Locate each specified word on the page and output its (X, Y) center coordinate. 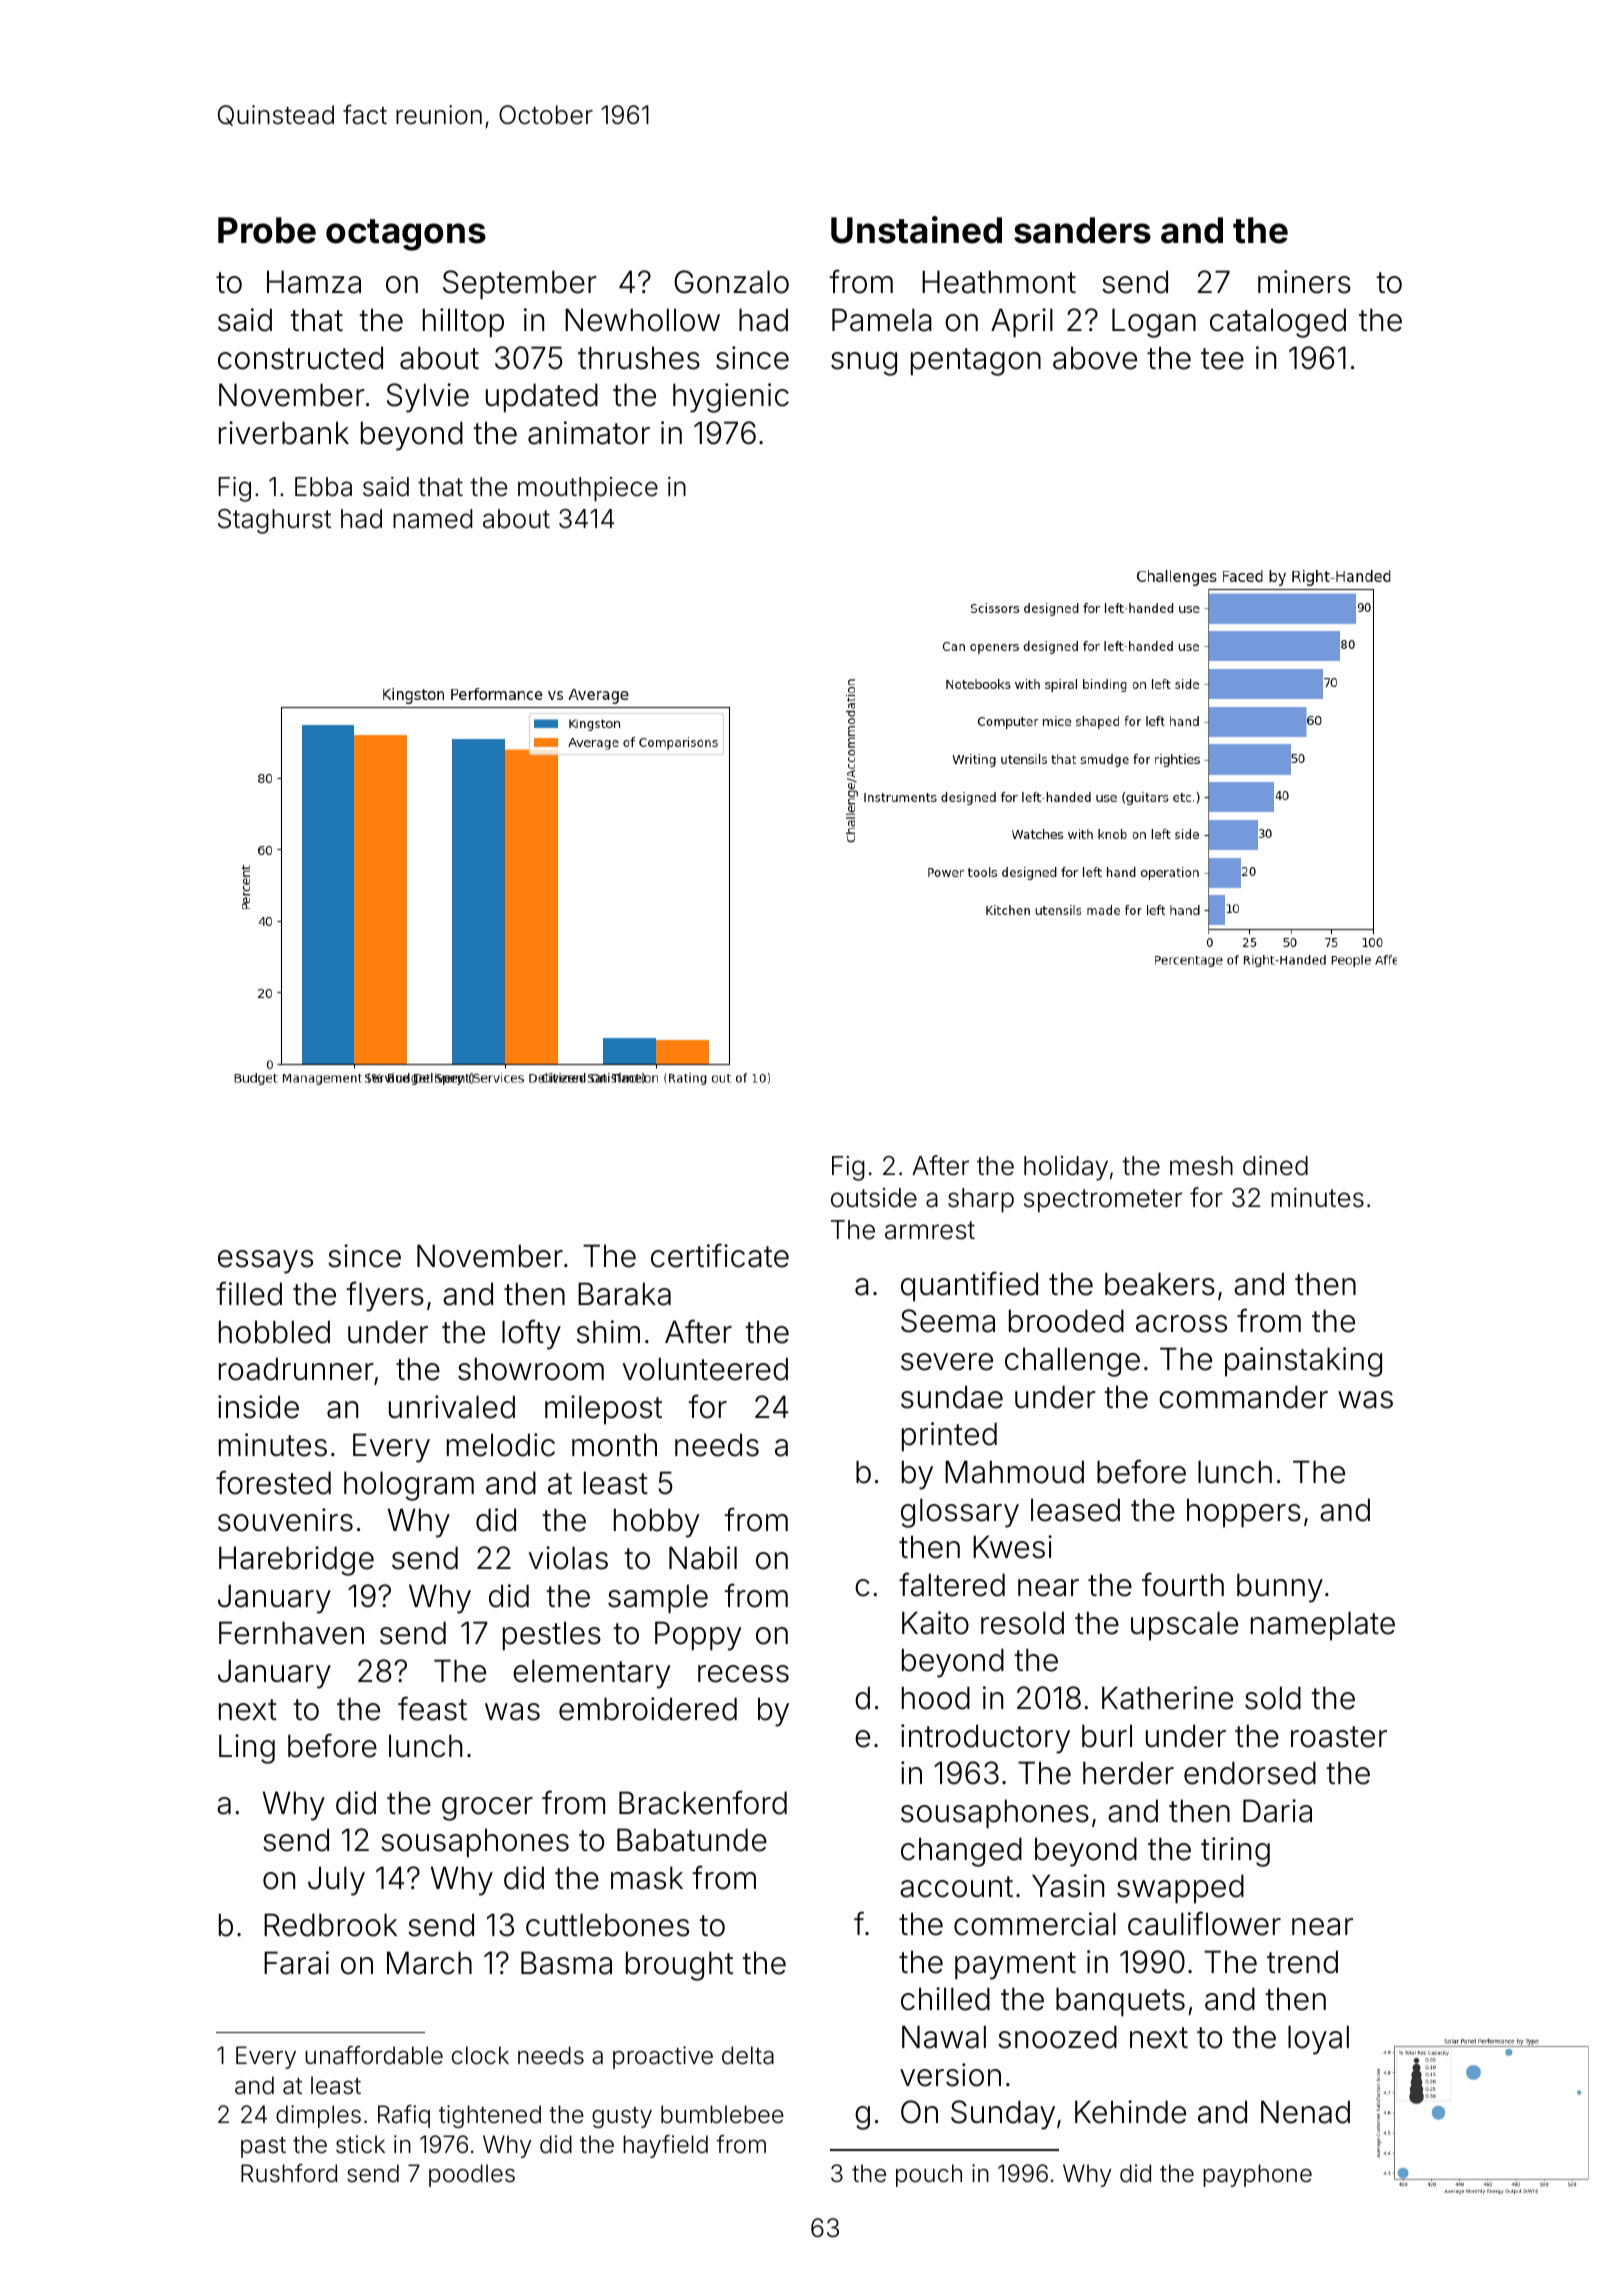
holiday (1066, 1168)
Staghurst (274, 521)
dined (1275, 1166)
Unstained (916, 230)
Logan (1154, 323)
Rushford (289, 2173)
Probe (267, 230)
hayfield (665, 2146)
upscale (1184, 1626)
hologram (409, 1486)
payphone (1257, 2175)
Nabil (703, 1558)
